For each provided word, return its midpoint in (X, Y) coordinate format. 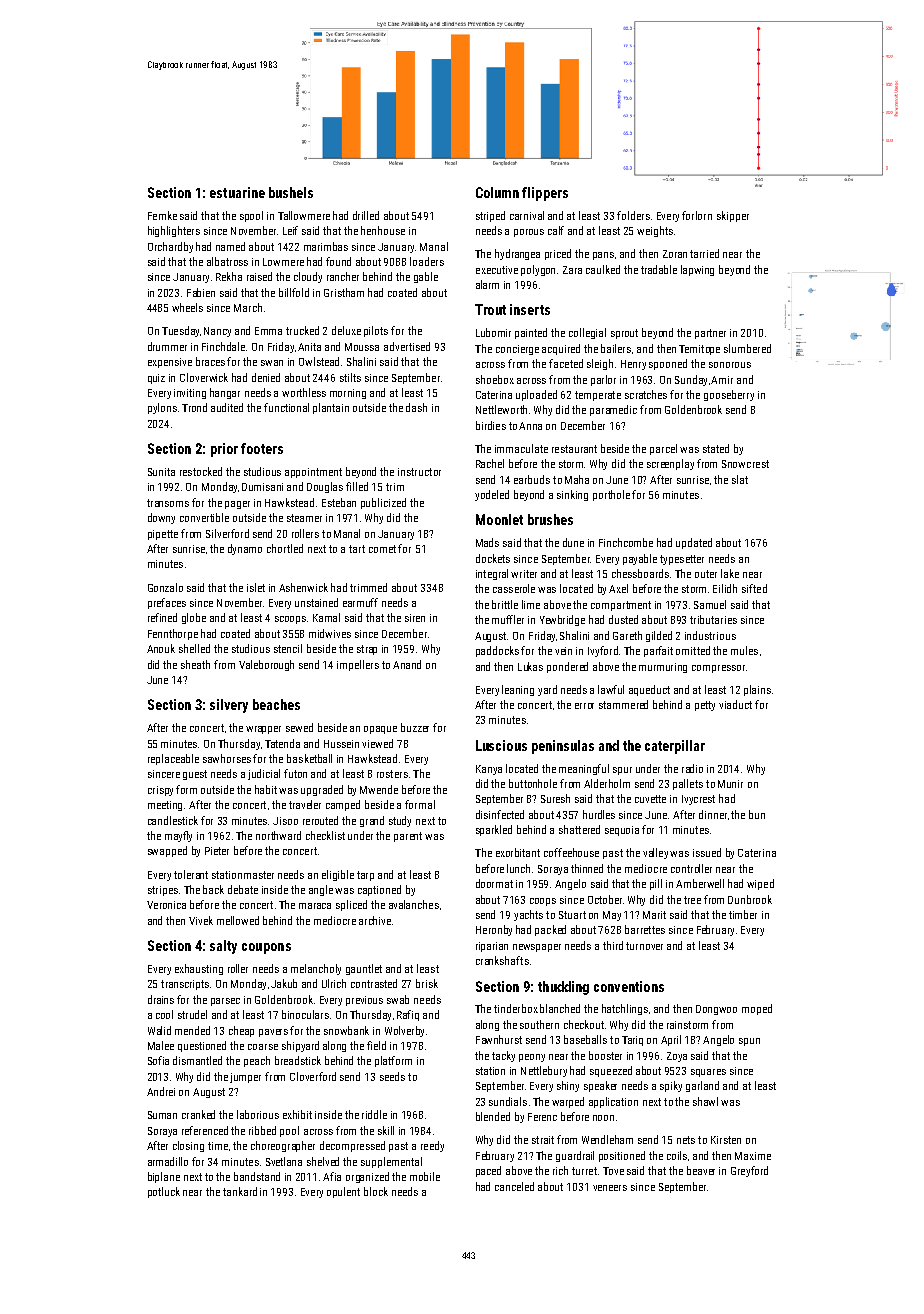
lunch (518, 868)
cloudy (308, 277)
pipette (163, 535)
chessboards (640, 573)
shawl (705, 1101)
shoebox (495, 379)
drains (161, 999)
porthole (611, 495)
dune (573, 542)
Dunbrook (750, 899)
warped (568, 1102)
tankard (240, 1191)
